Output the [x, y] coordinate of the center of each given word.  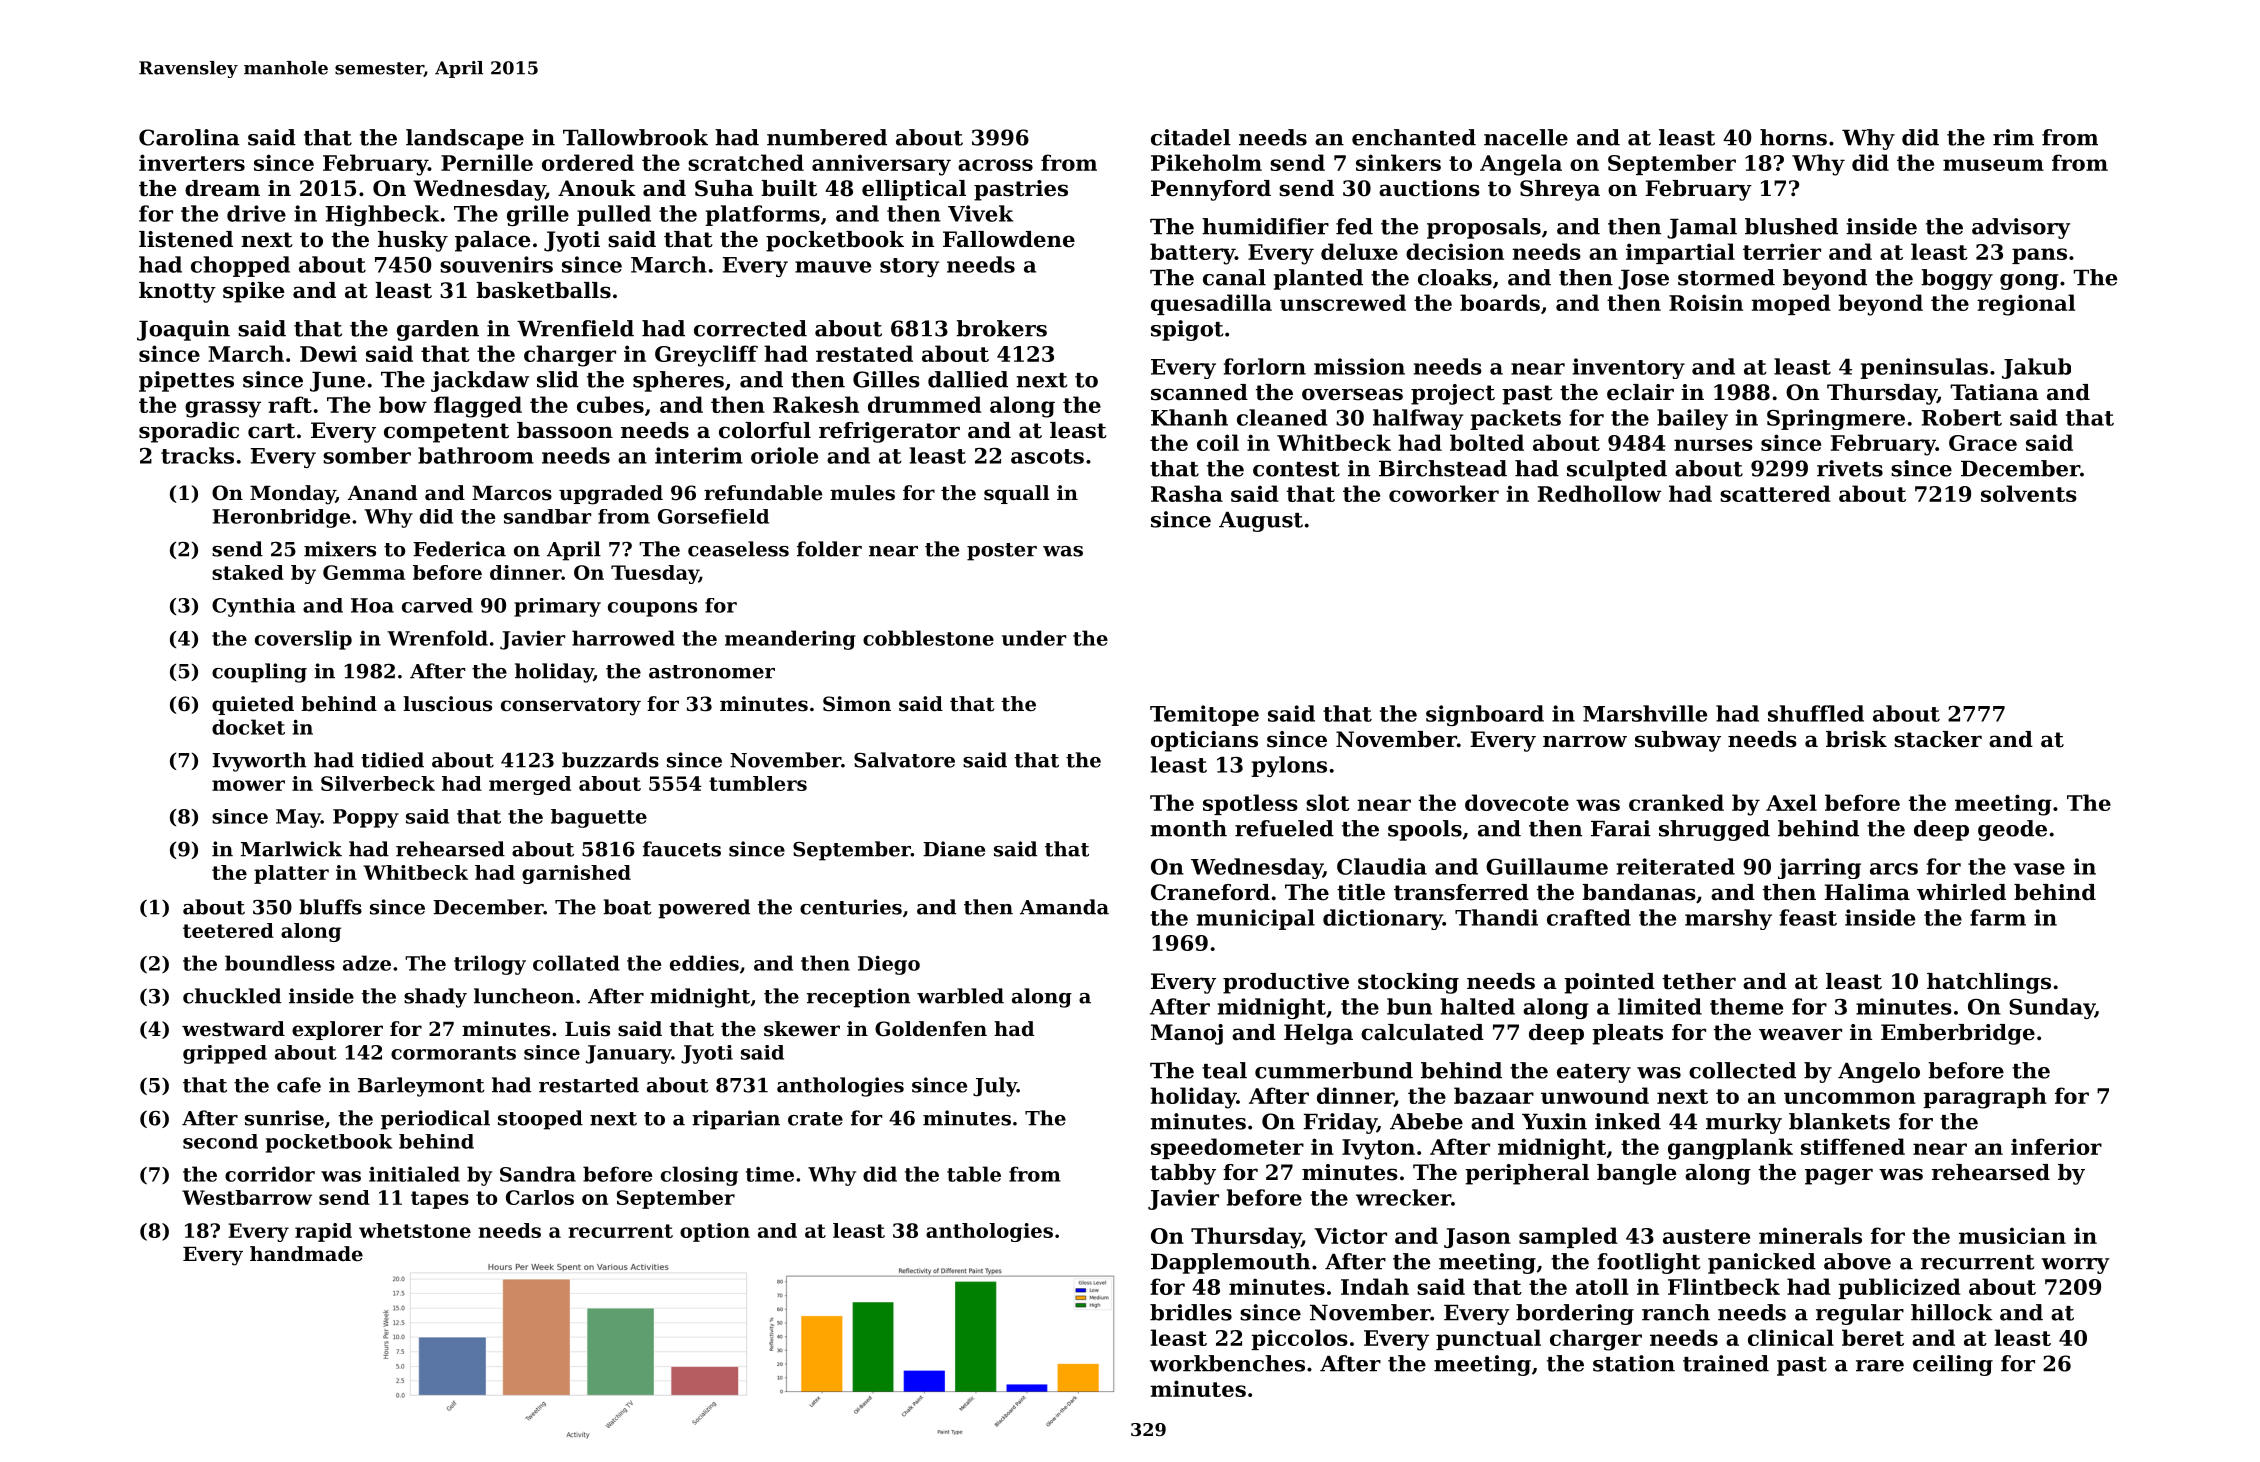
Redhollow [1599, 493]
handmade [306, 1254]
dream [222, 188]
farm [1998, 917]
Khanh [1189, 417]
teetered [228, 930]
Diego [889, 965]
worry [2075, 1266]
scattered [1775, 493]
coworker [1444, 493]
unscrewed [1343, 302]
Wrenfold [437, 638]
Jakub [2036, 368]
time [770, 1174]
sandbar [547, 516]
